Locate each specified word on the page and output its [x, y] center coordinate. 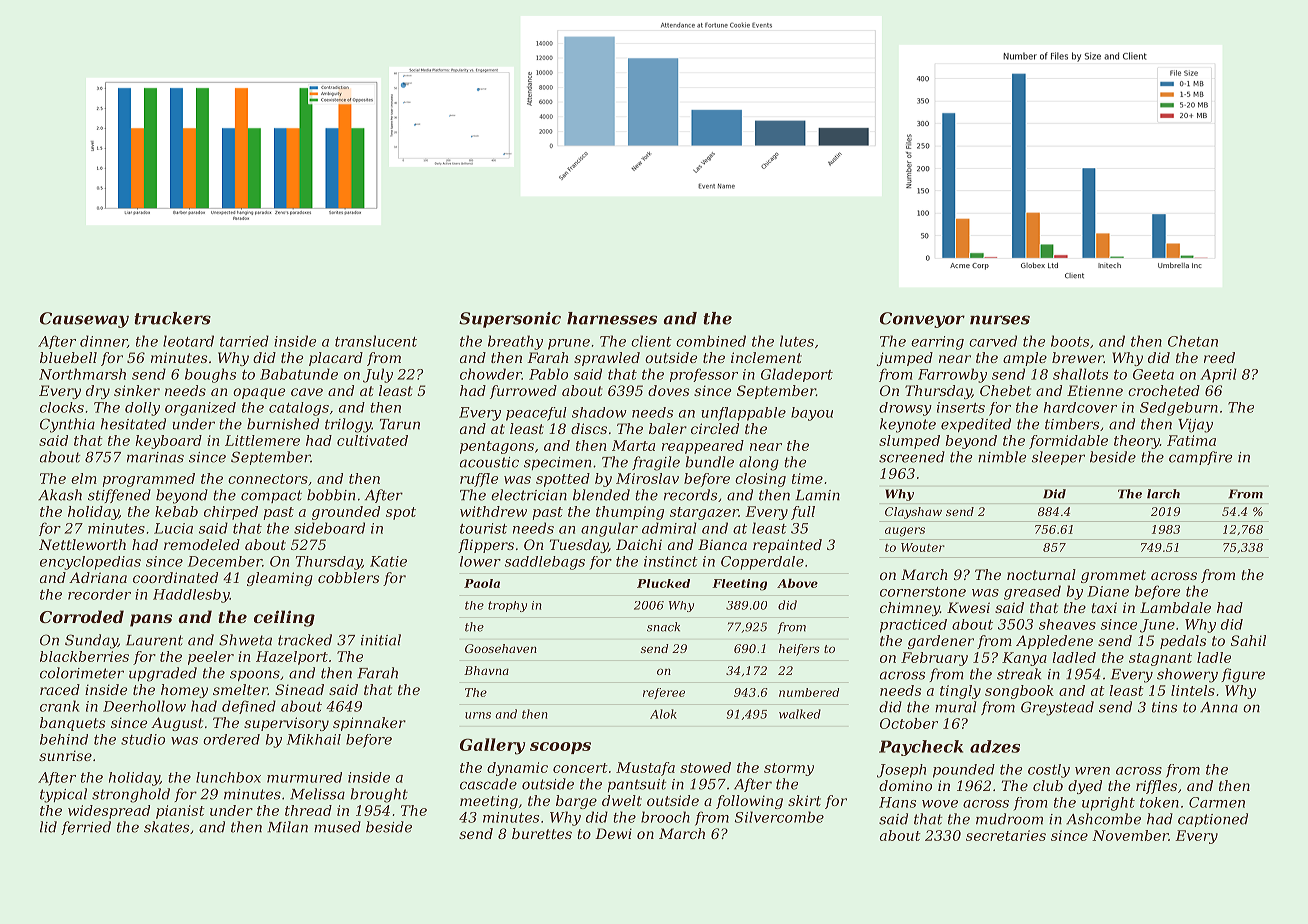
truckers [172, 318]
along [759, 463]
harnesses [612, 318]
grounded [346, 513]
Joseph [901, 771]
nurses [1000, 320]
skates [166, 827]
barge [576, 802]
